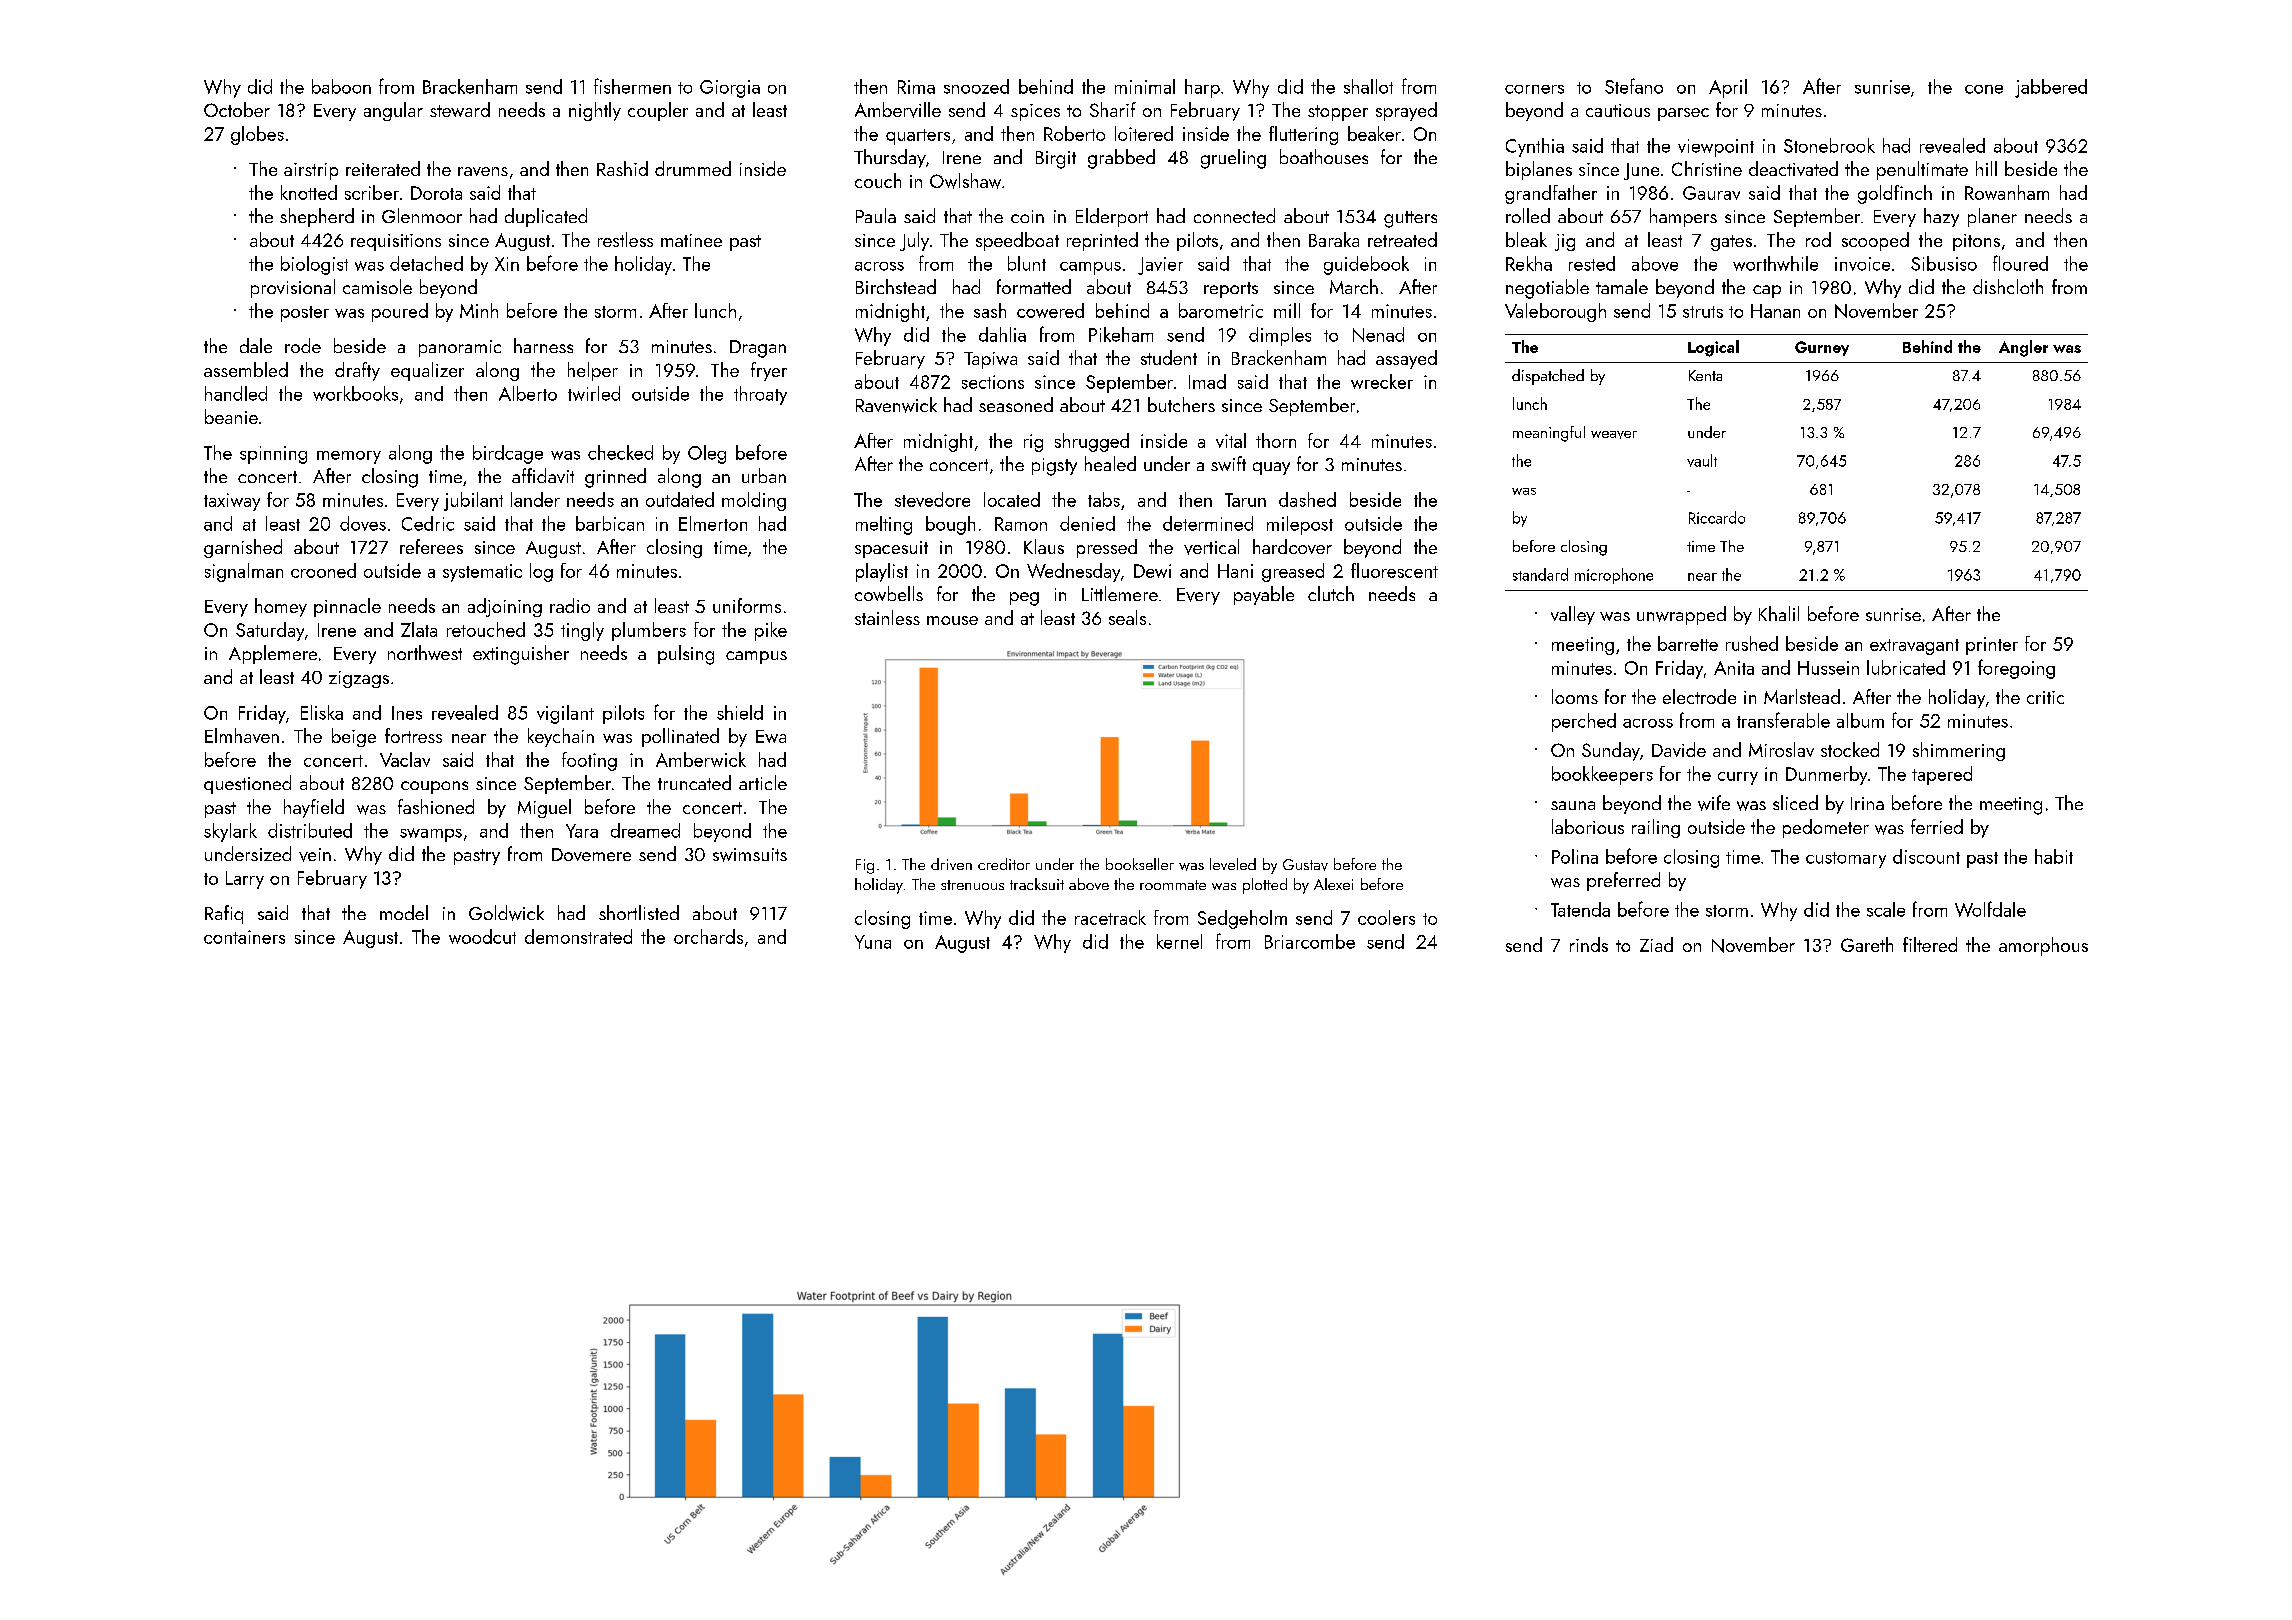 This image has width=2292, height=1620. Describe the element at coordinates (508, 454) in the image. I see `birdcage` at that location.
